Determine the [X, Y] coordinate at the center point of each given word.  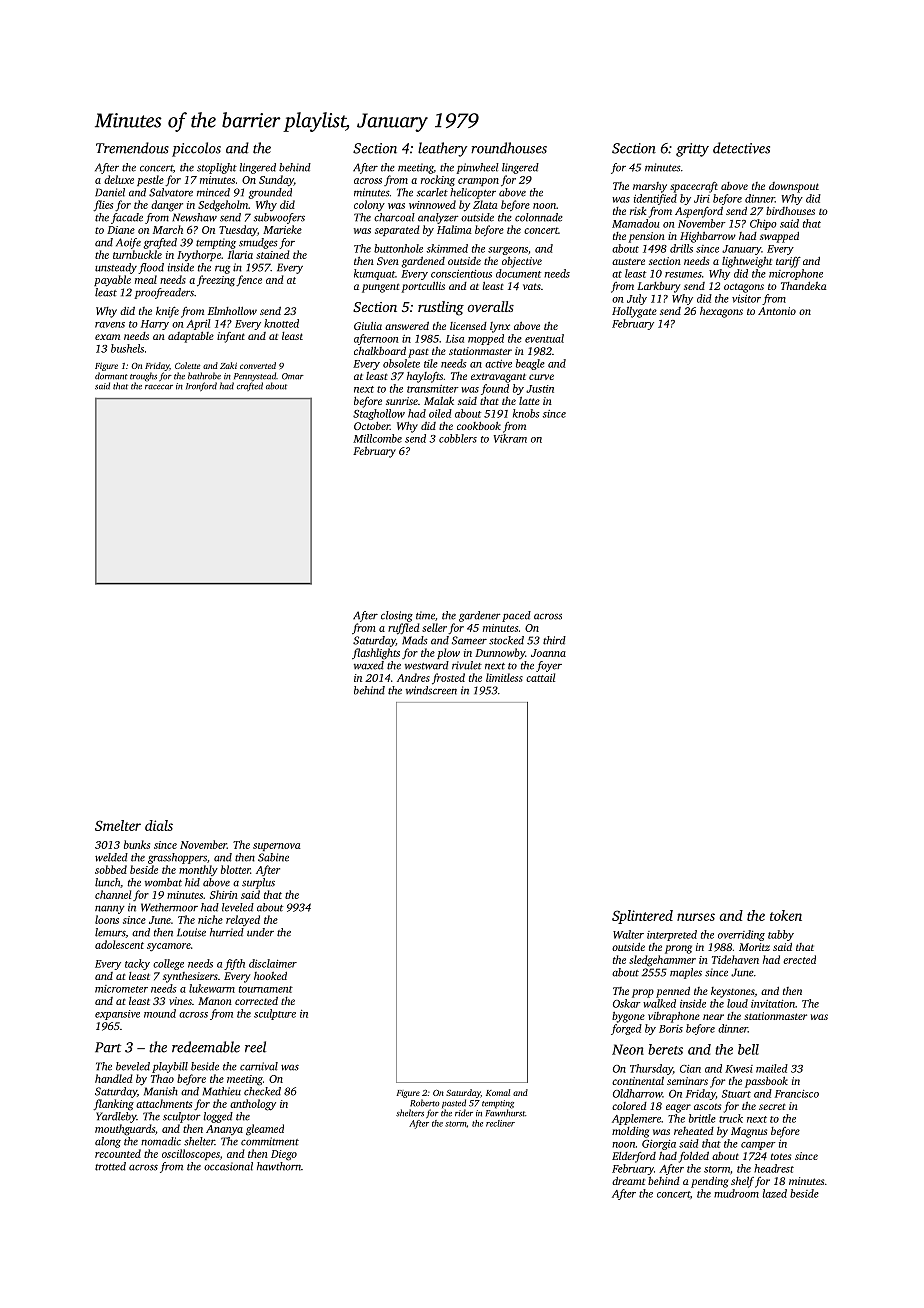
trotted [110, 1166]
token [786, 915]
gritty [692, 150]
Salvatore [171, 192]
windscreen [431, 690]
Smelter [118, 825]
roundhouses [509, 148]
